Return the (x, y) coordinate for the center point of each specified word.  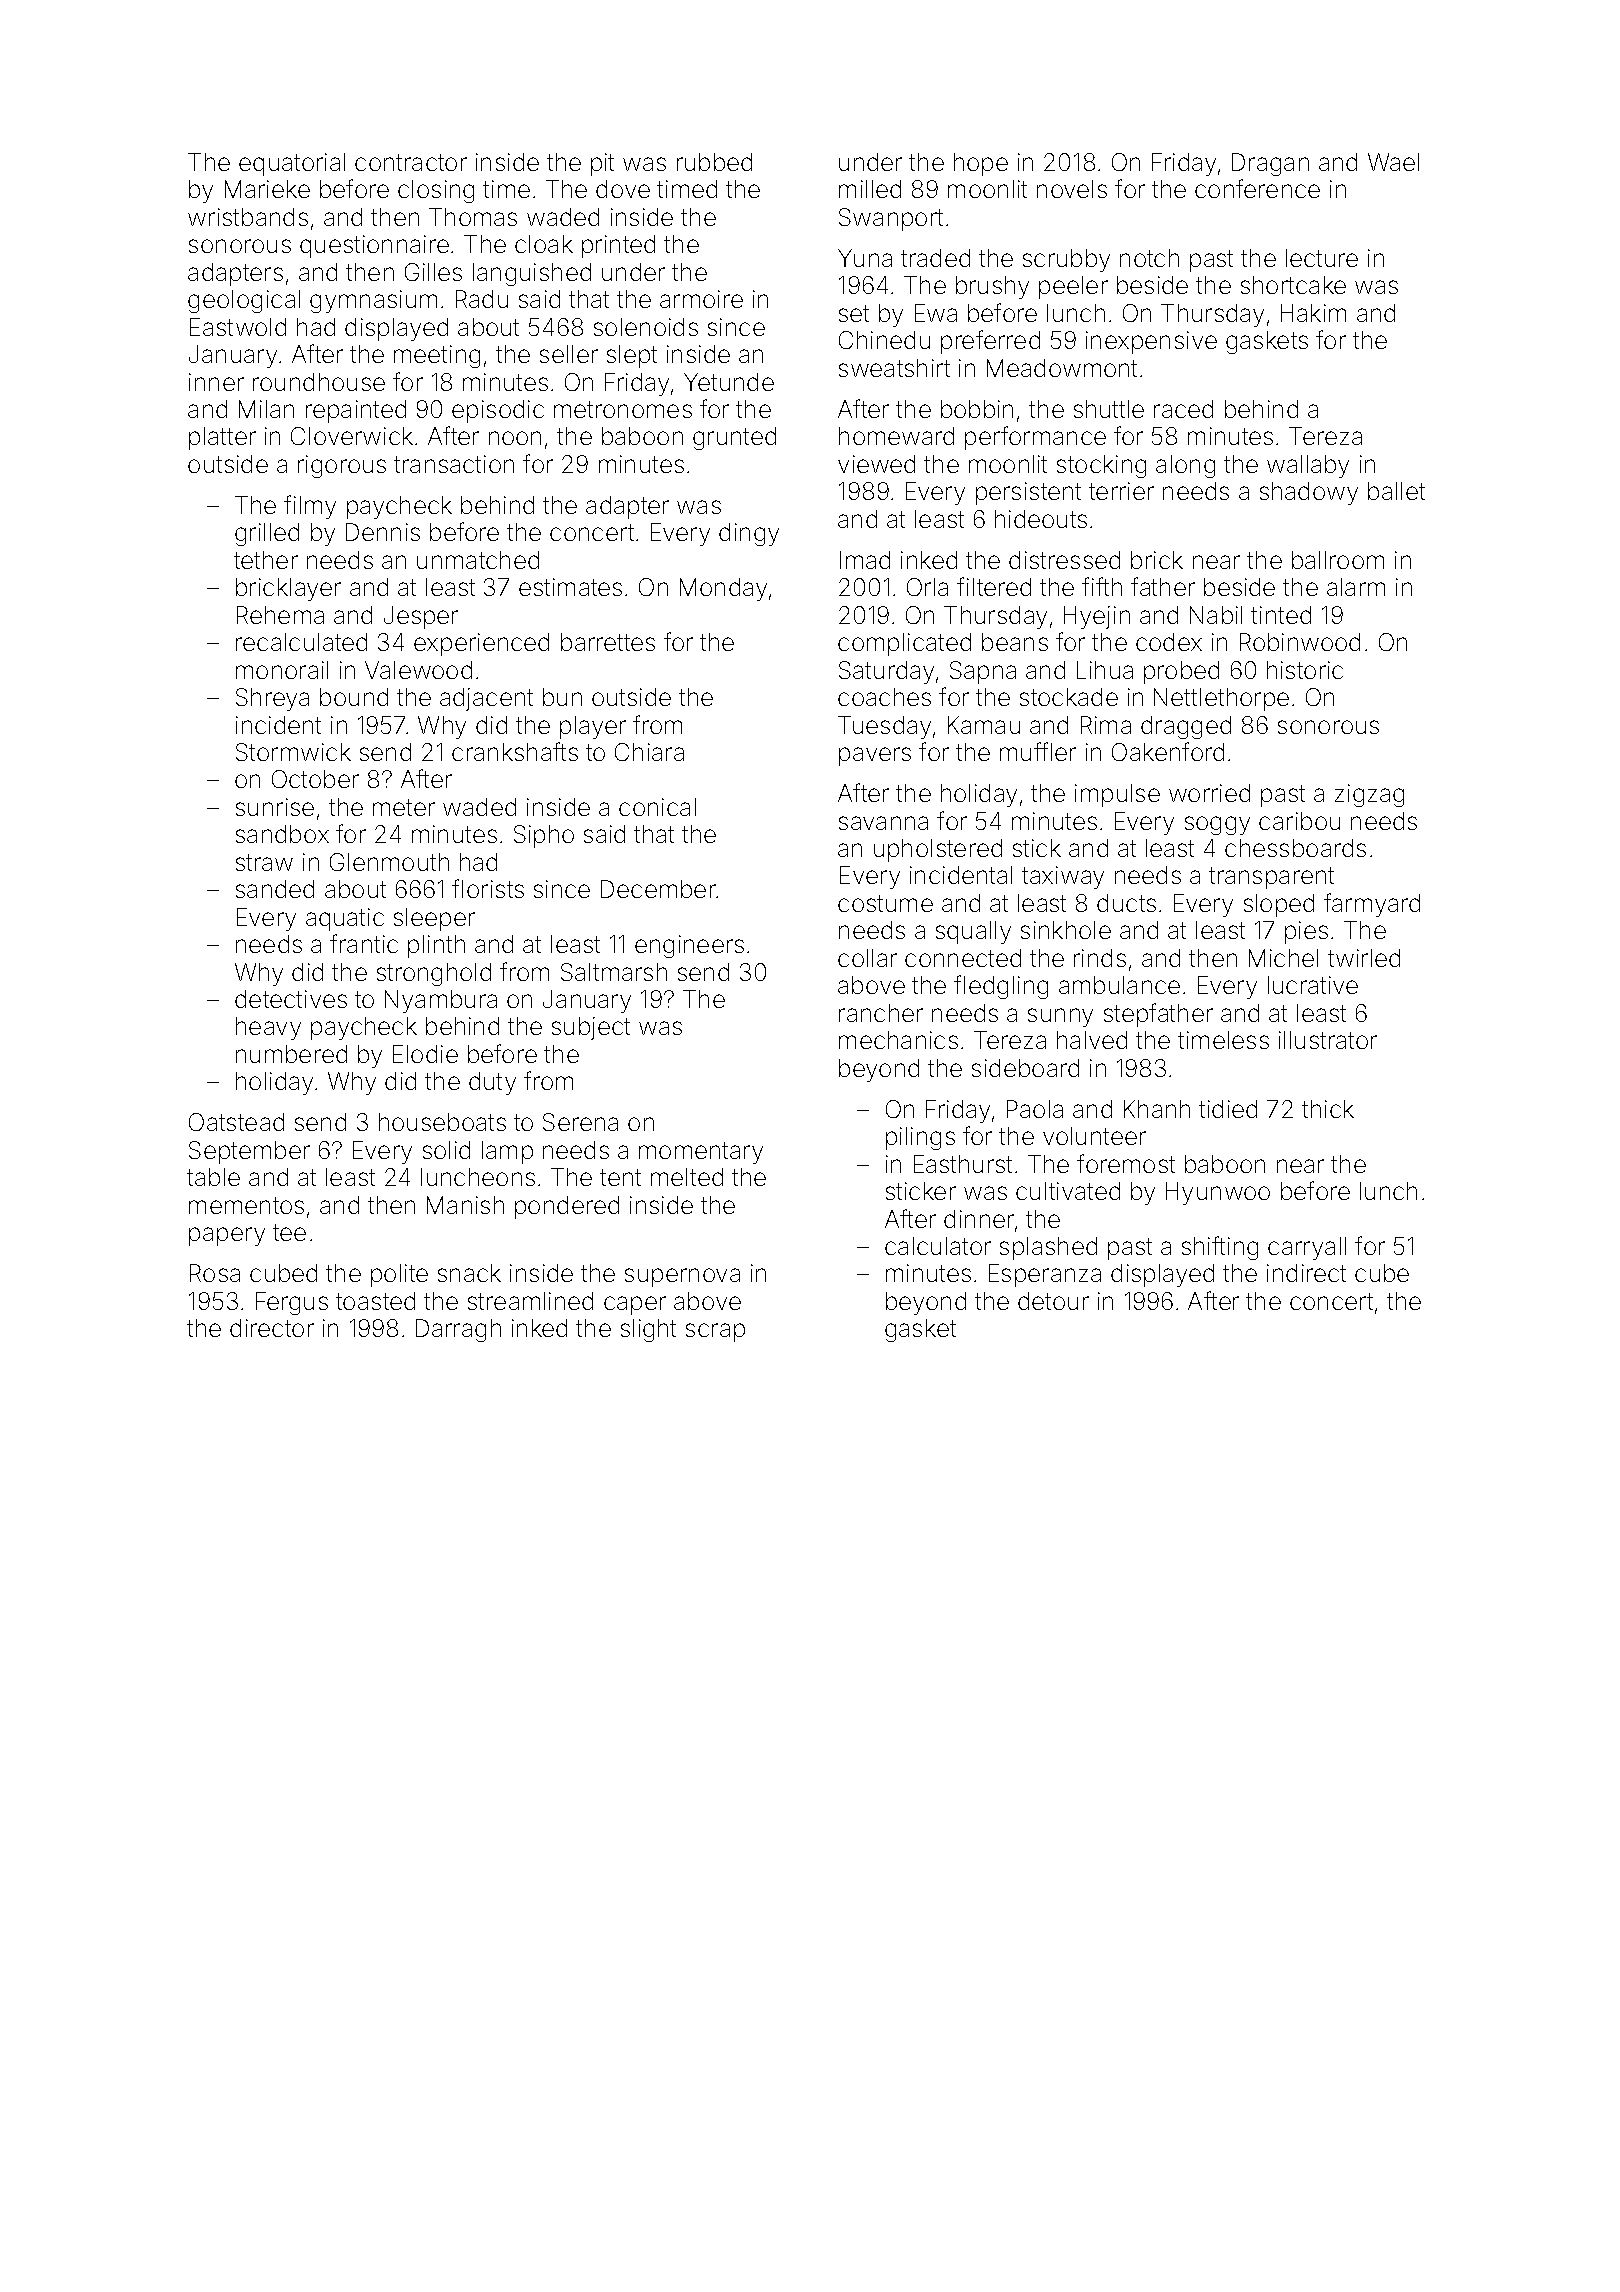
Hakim (1313, 313)
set (854, 313)
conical (657, 807)
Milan (266, 409)
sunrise (275, 807)
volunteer (1094, 1136)
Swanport (891, 219)
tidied (1228, 1109)
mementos (246, 1205)
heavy (268, 1028)
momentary (701, 1153)
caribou (1299, 821)
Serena (580, 1122)
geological (244, 301)
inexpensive (1151, 342)
